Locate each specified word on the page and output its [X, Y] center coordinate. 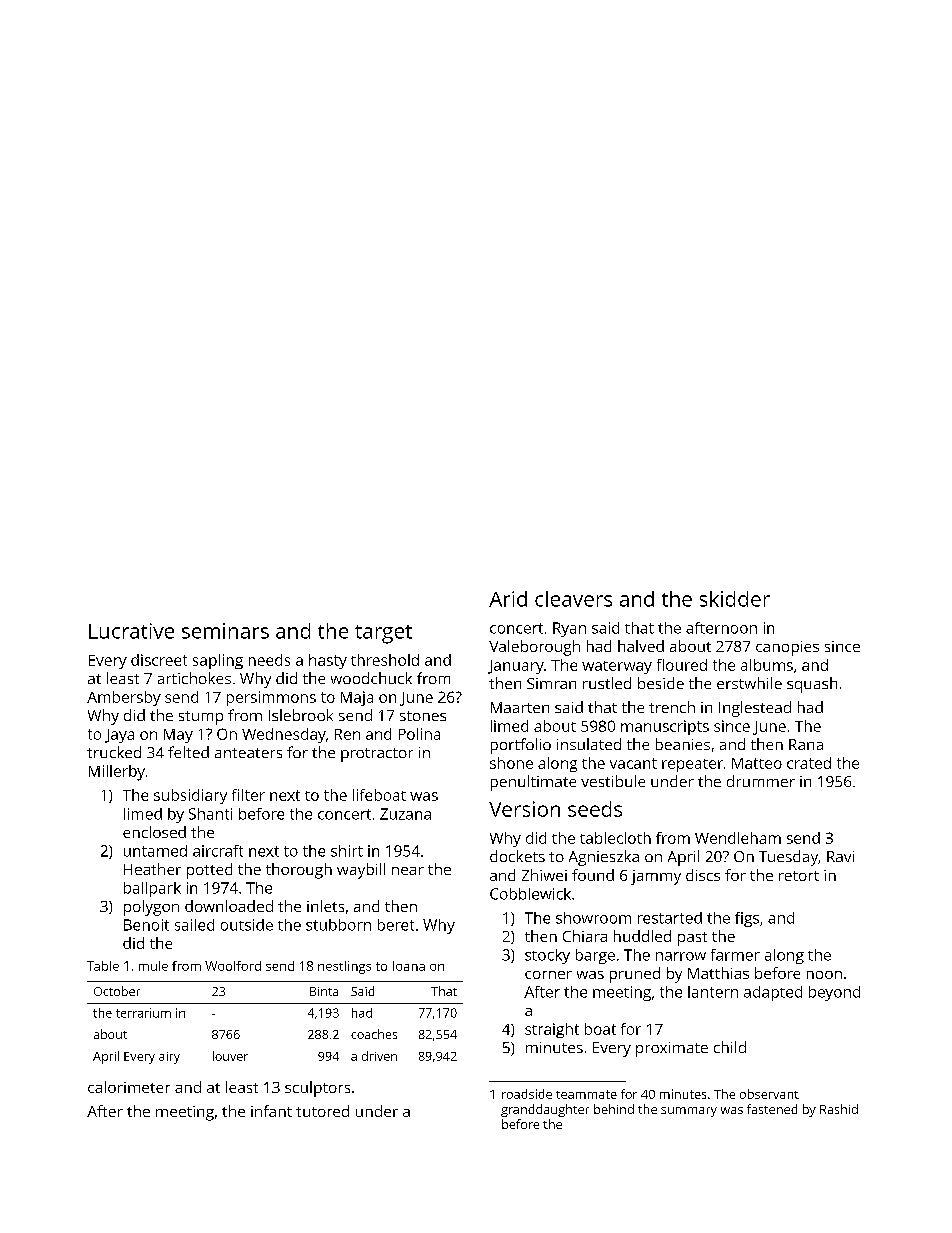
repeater [692, 765]
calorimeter [129, 1087]
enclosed [154, 832]
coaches [374, 1034]
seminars [225, 631]
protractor [377, 755]
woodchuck [371, 678]
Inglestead [755, 709]
